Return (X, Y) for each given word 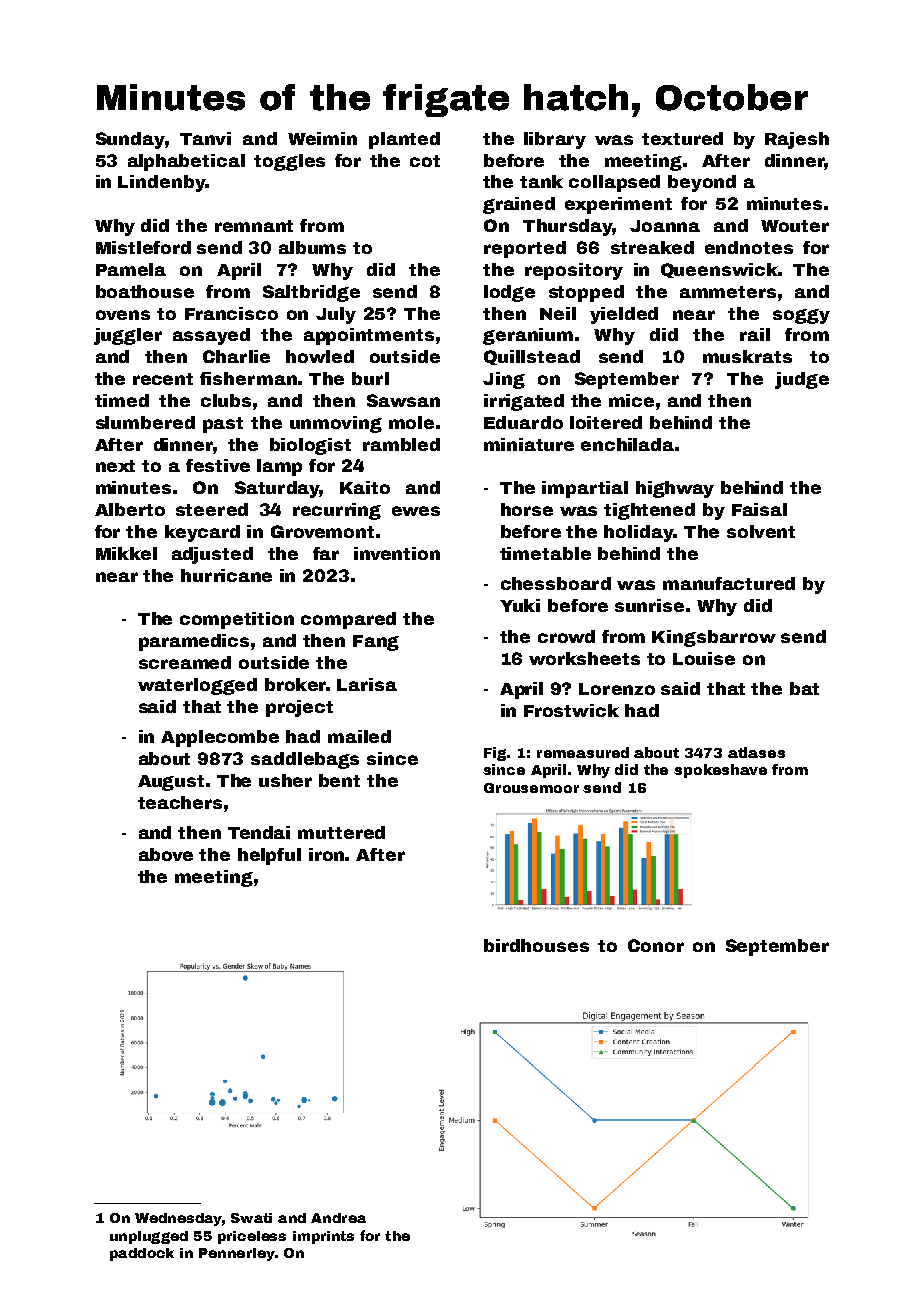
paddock (142, 1254)
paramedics (194, 642)
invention (397, 553)
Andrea (338, 1218)
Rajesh (797, 140)
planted (404, 140)
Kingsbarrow (714, 638)
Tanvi (205, 138)
